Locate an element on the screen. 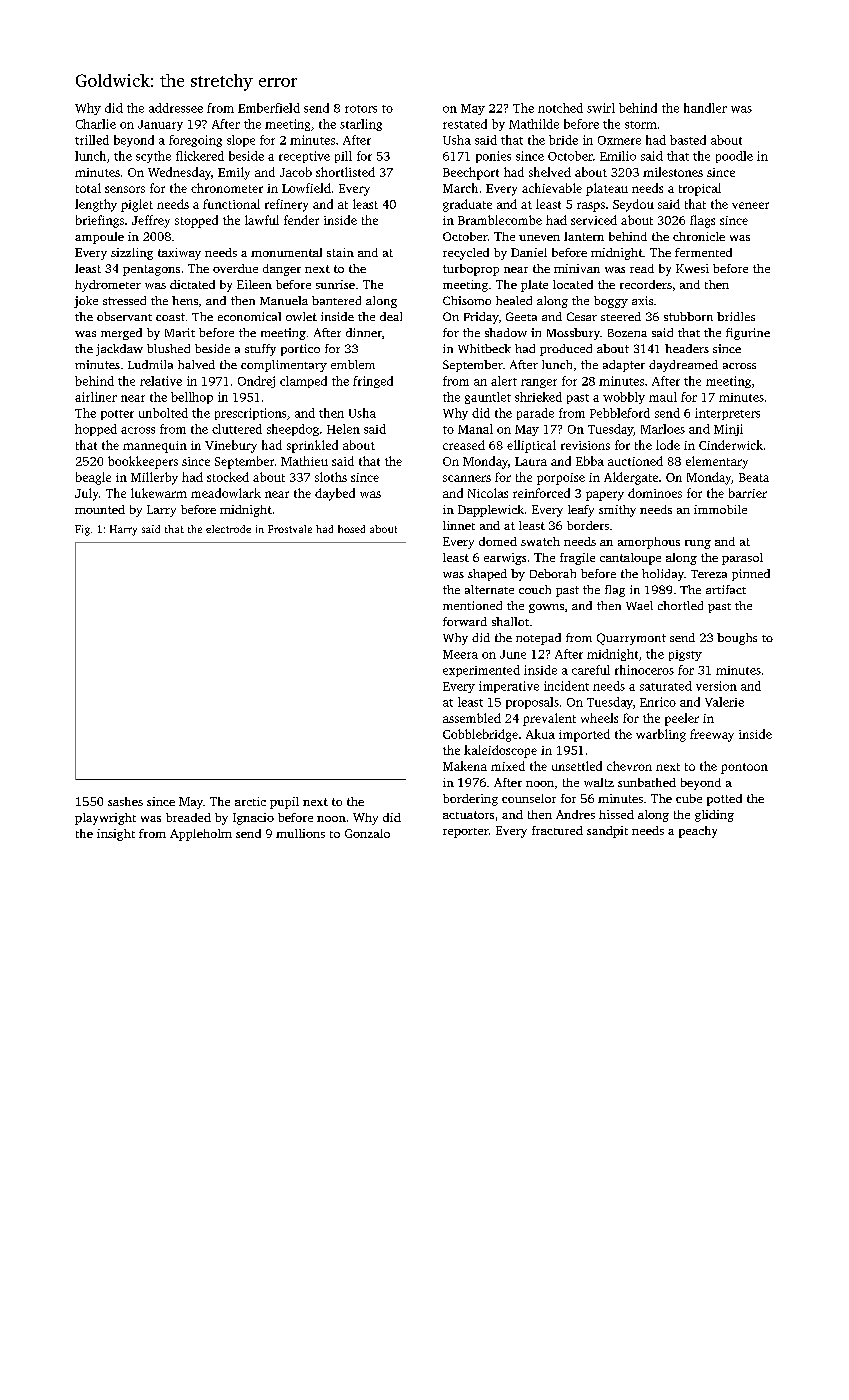 The height and width of the screenshot is (1400, 849). potted is located at coordinates (724, 800).
